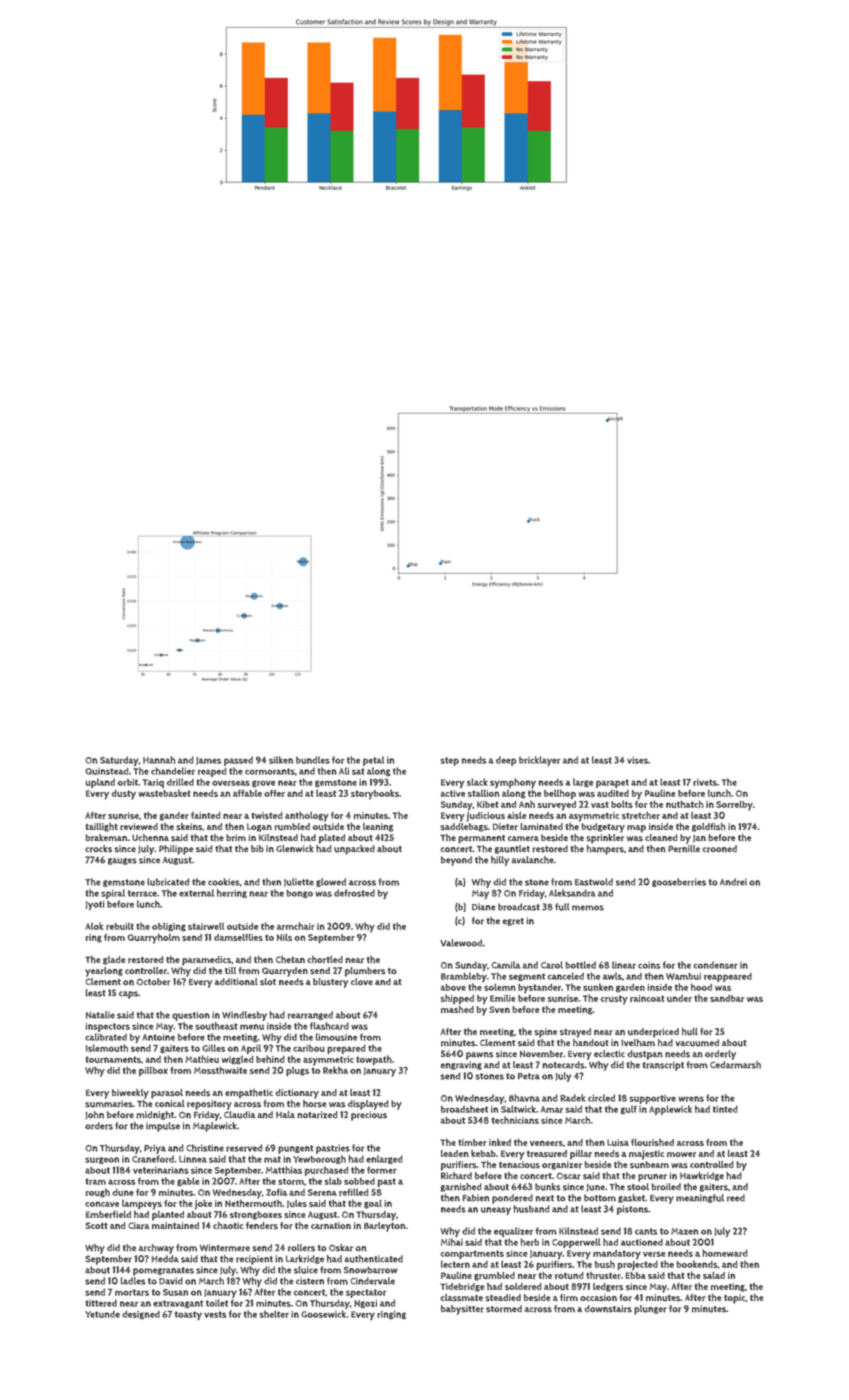 The image size is (849, 1400). I want to click on tinted, so click(725, 1109).
